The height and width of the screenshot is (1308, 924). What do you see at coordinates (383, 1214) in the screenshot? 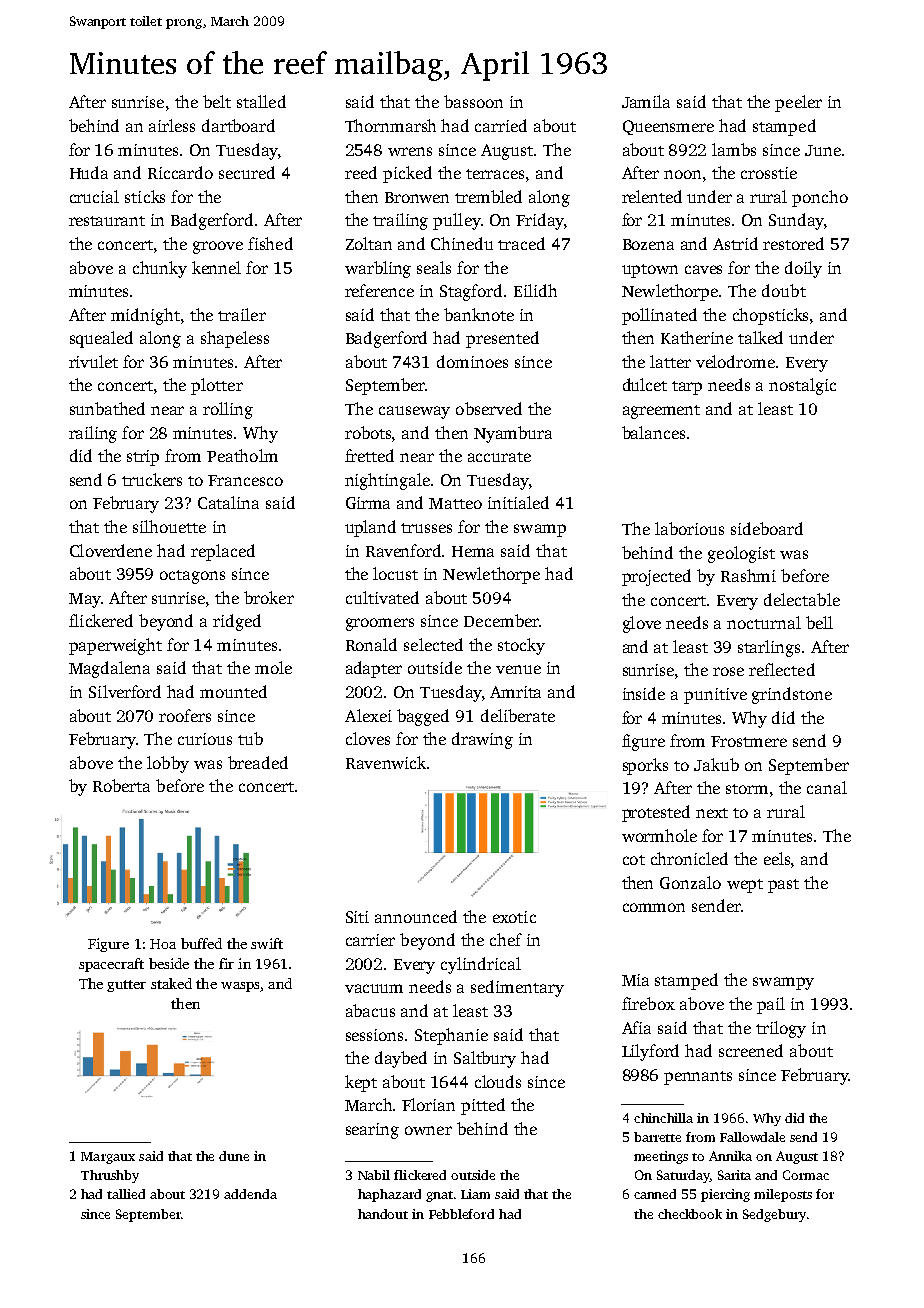
I see `handout` at bounding box center [383, 1214].
